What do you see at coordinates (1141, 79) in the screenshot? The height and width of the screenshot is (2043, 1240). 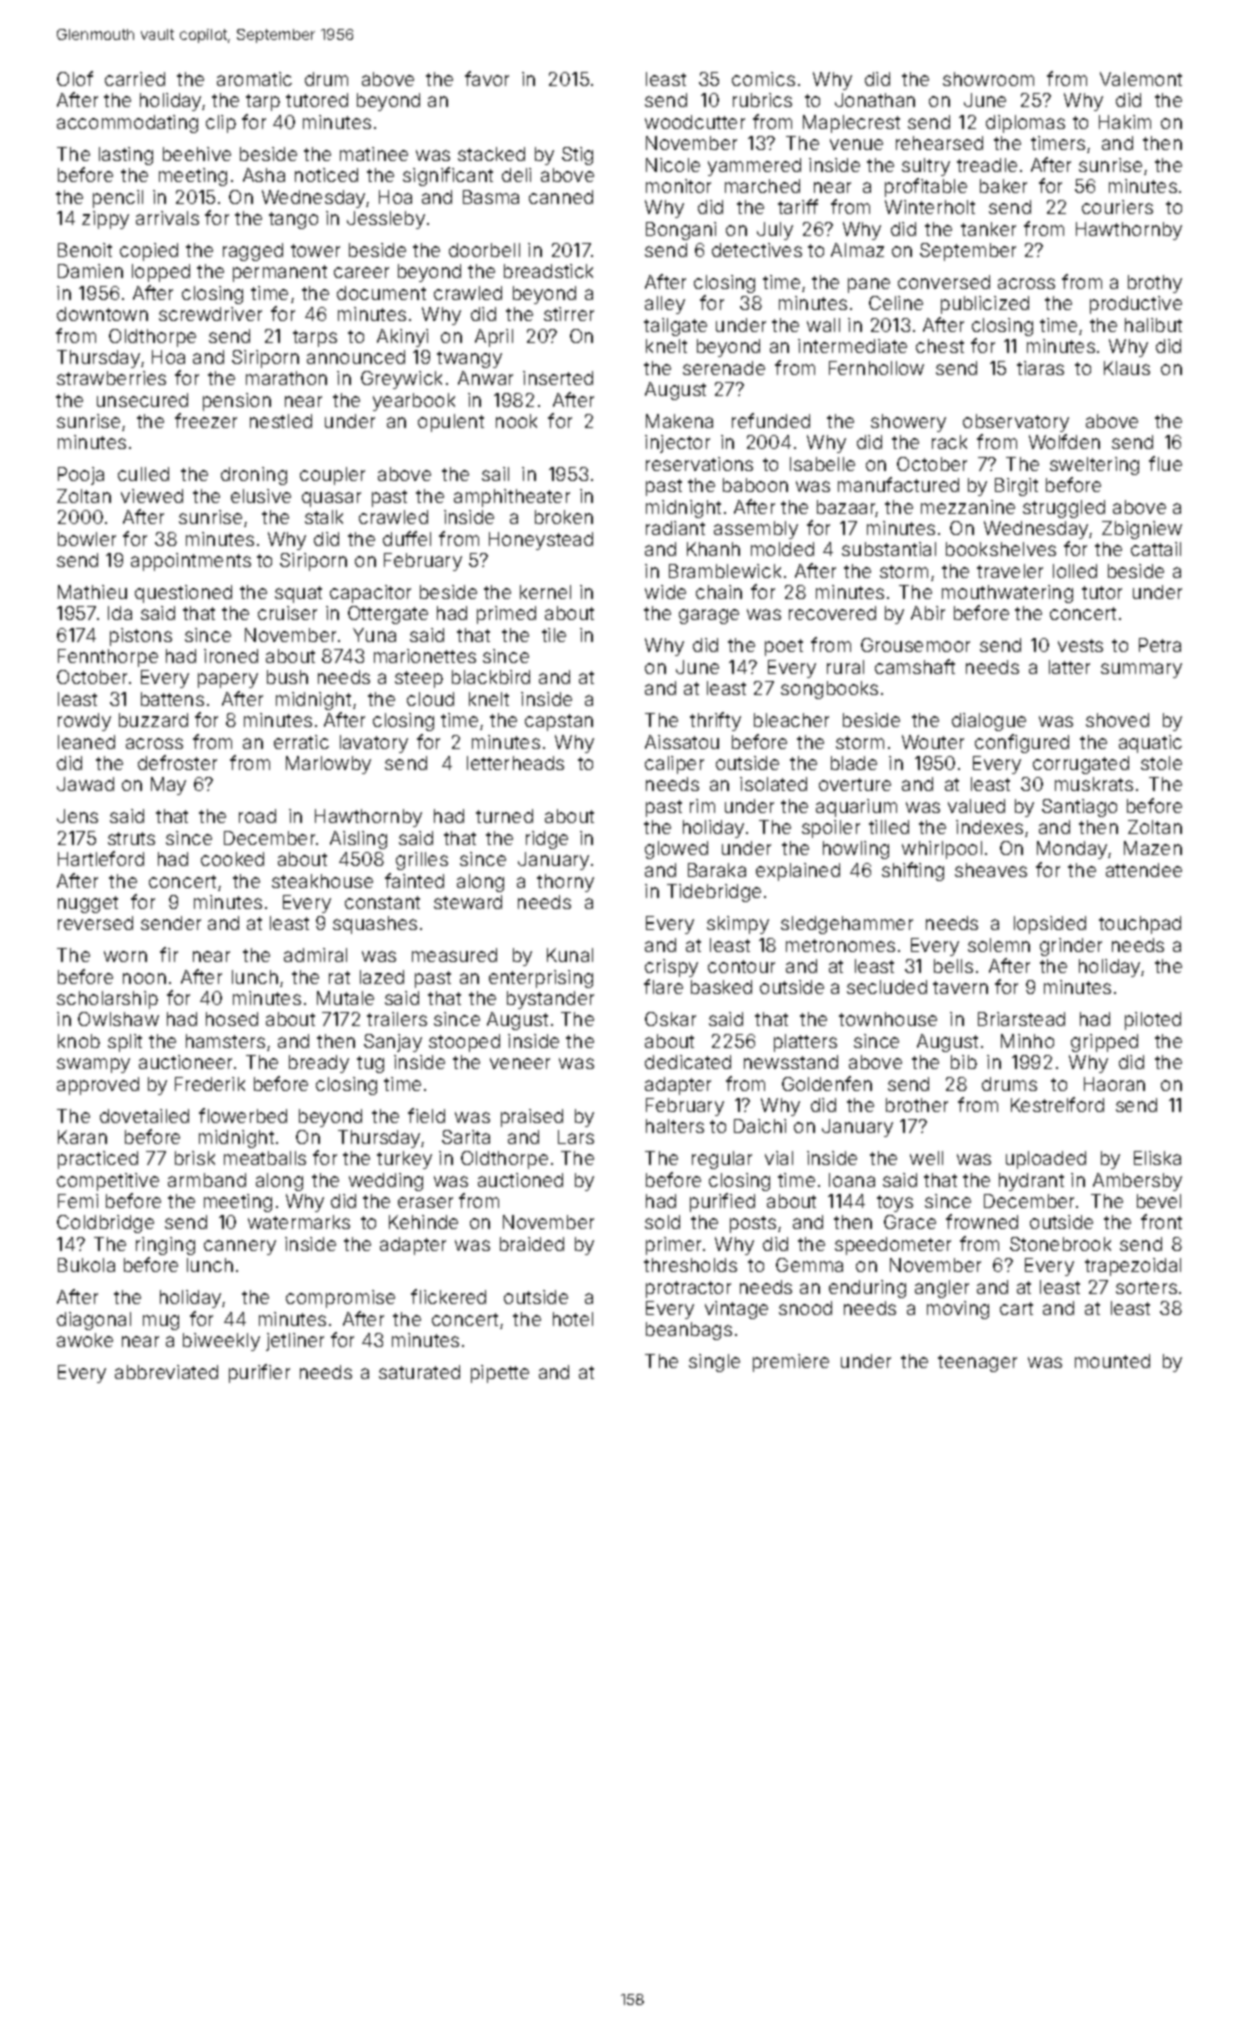 I see `Valemont` at bounding box center [1141, 79].
